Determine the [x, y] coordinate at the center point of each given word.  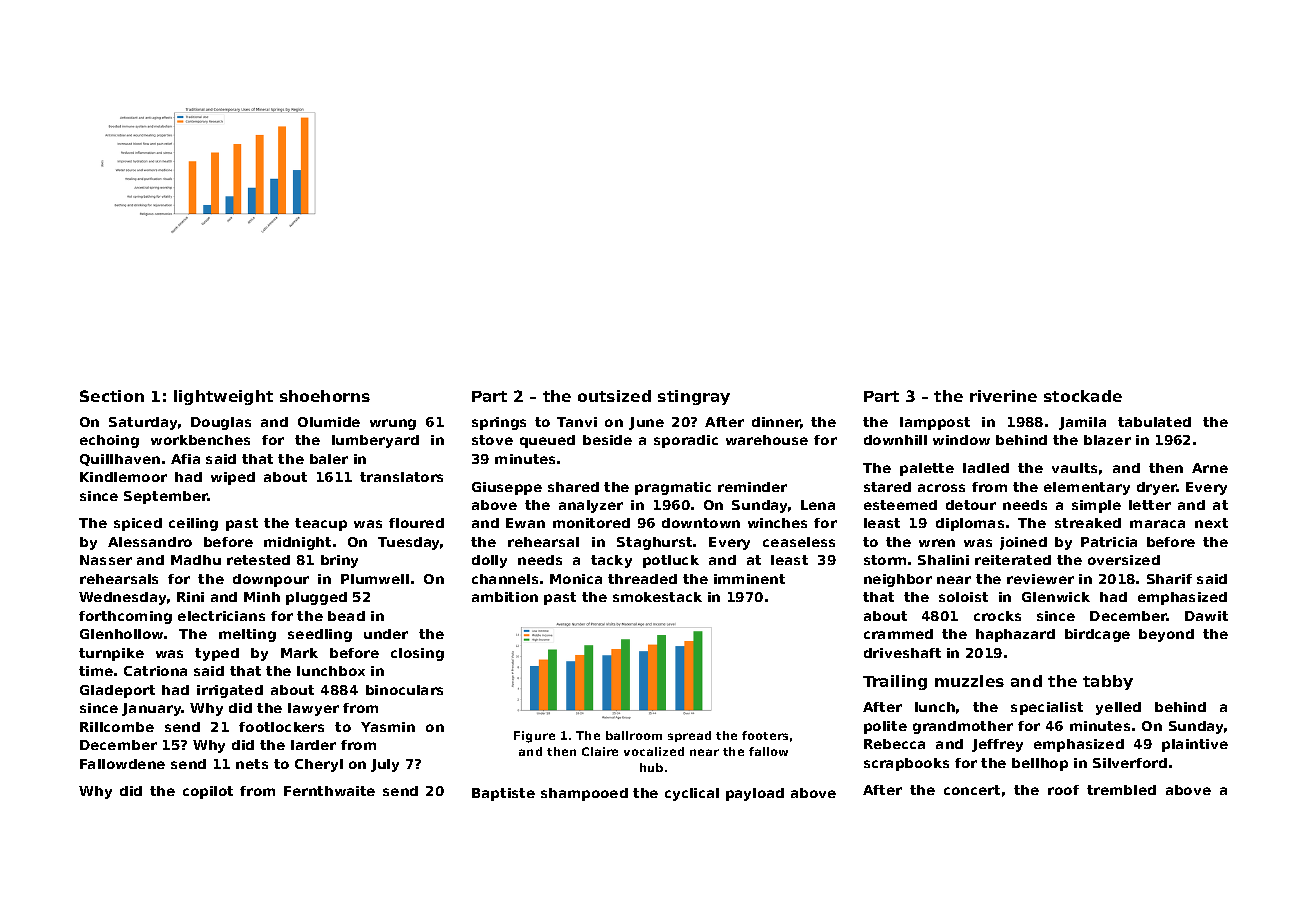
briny [339, 561]
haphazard [1015, 635]
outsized [614, 396]
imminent [749, 579]
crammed [898, 634]
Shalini [943, 560]
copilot [208, 792]
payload [755, 794]
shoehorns [325, 396]
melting [247, 635]
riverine [1003, 396]
